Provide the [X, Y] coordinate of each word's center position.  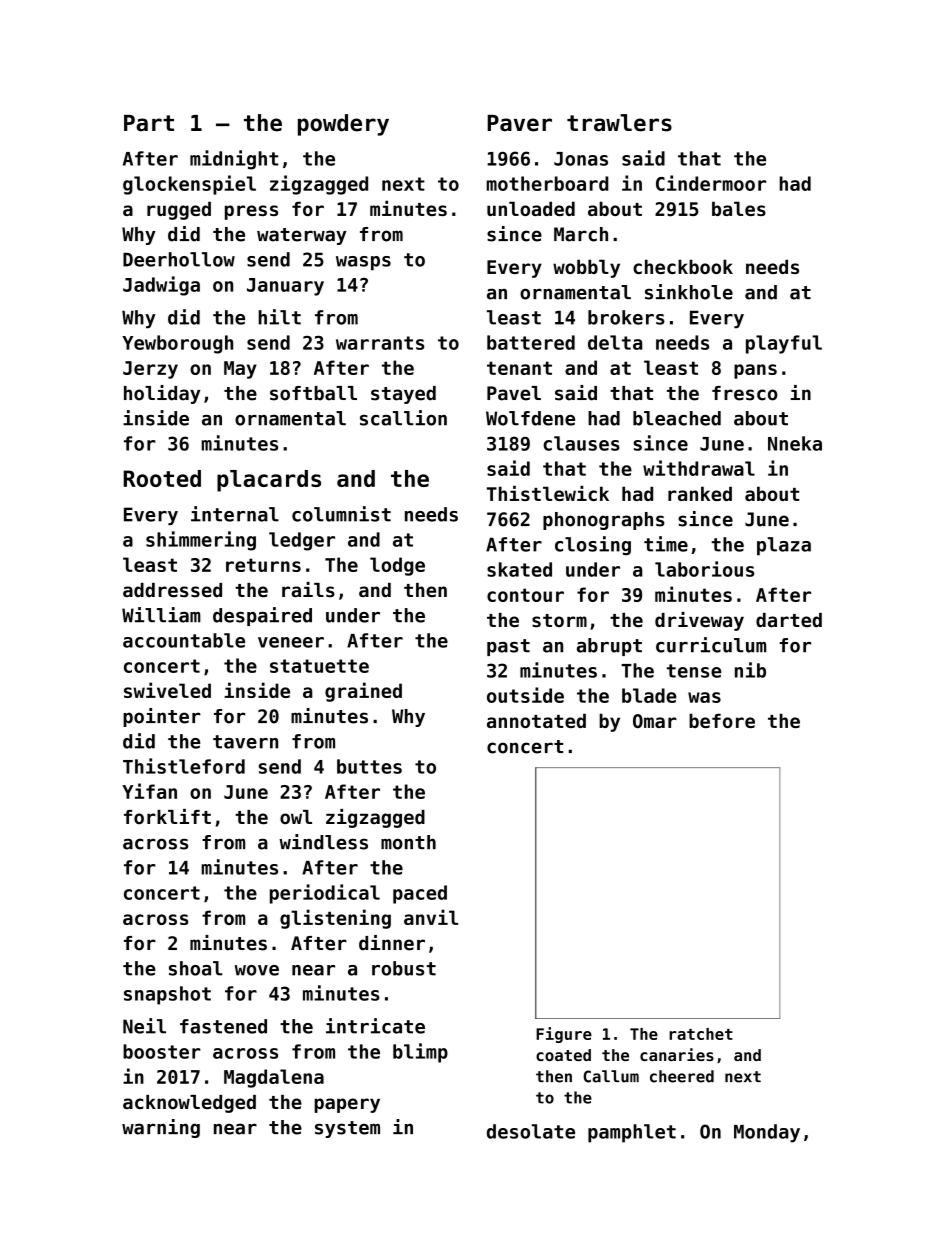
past [508, 647]
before [722, 720]
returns [263, 565]
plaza [784, 546]
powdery [343, 125]
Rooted [162, 478]
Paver [520, 123]
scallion [403, 418]
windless [323, 842]
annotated [536, 720]
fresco [745, 393]
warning [161, 1128]
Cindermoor [711, 183]
